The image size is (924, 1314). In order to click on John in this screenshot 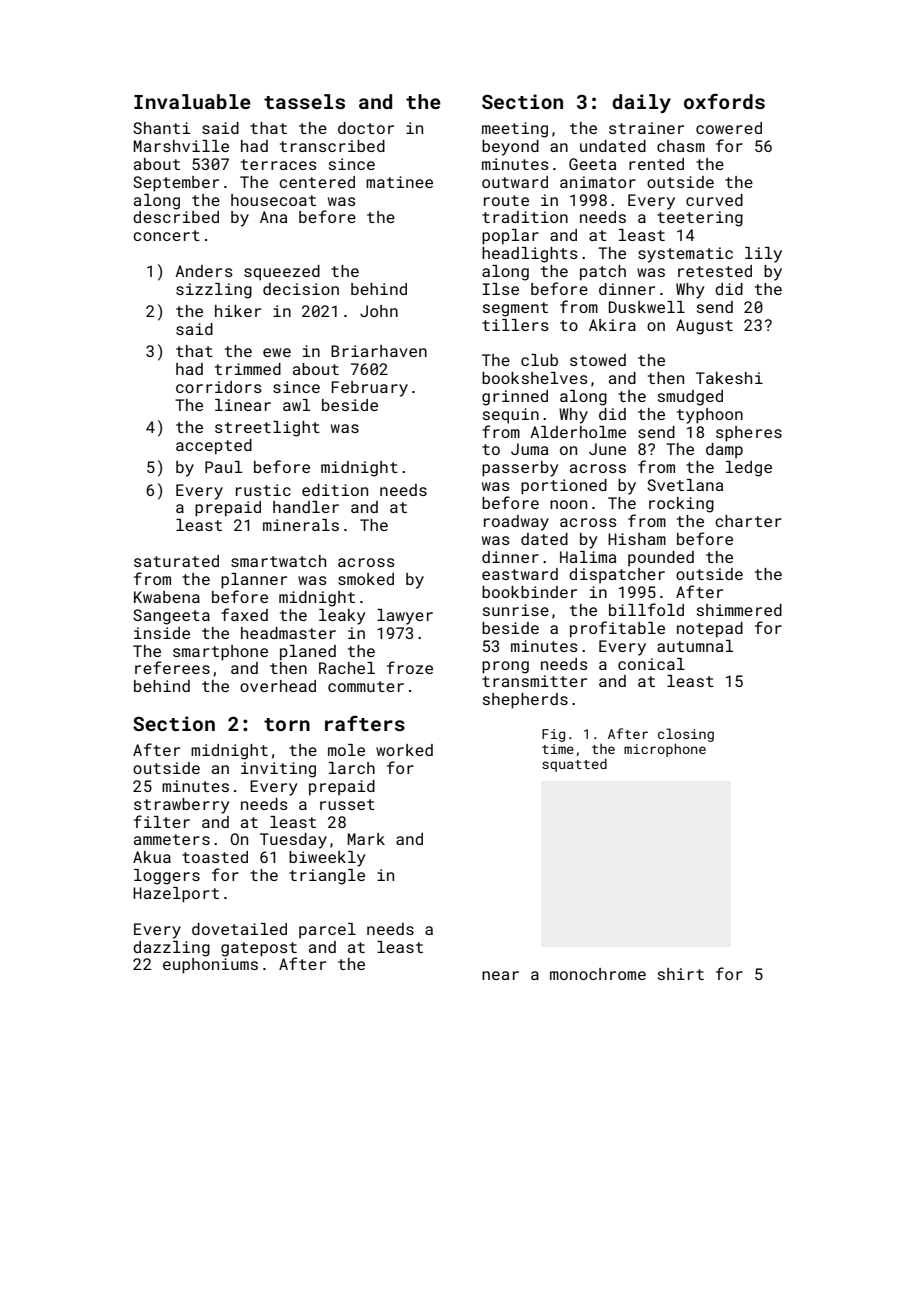, I will do `click(379, 311)`.
